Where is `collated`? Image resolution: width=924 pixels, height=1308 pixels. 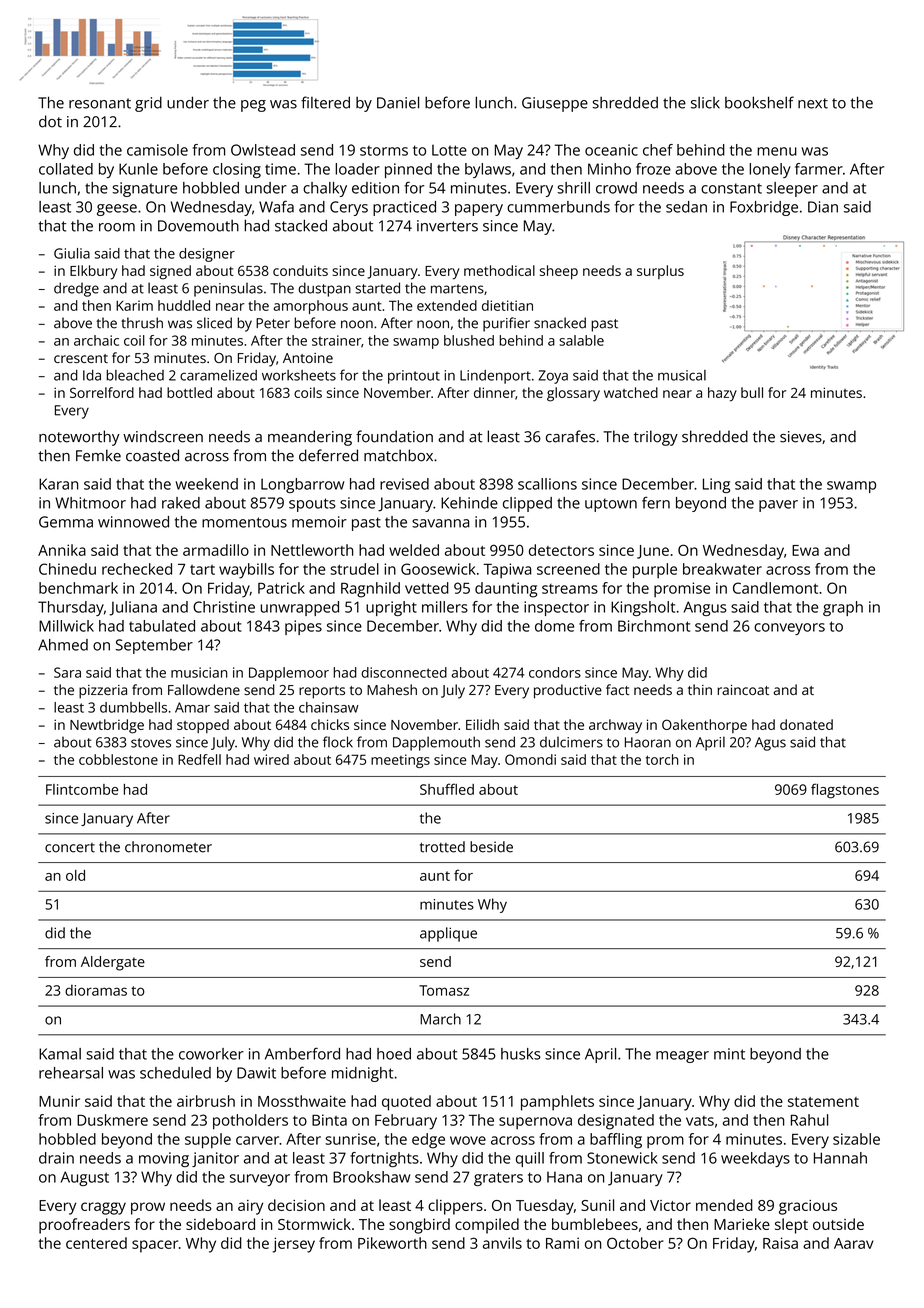
collated is located at coordinates (66, 169).
